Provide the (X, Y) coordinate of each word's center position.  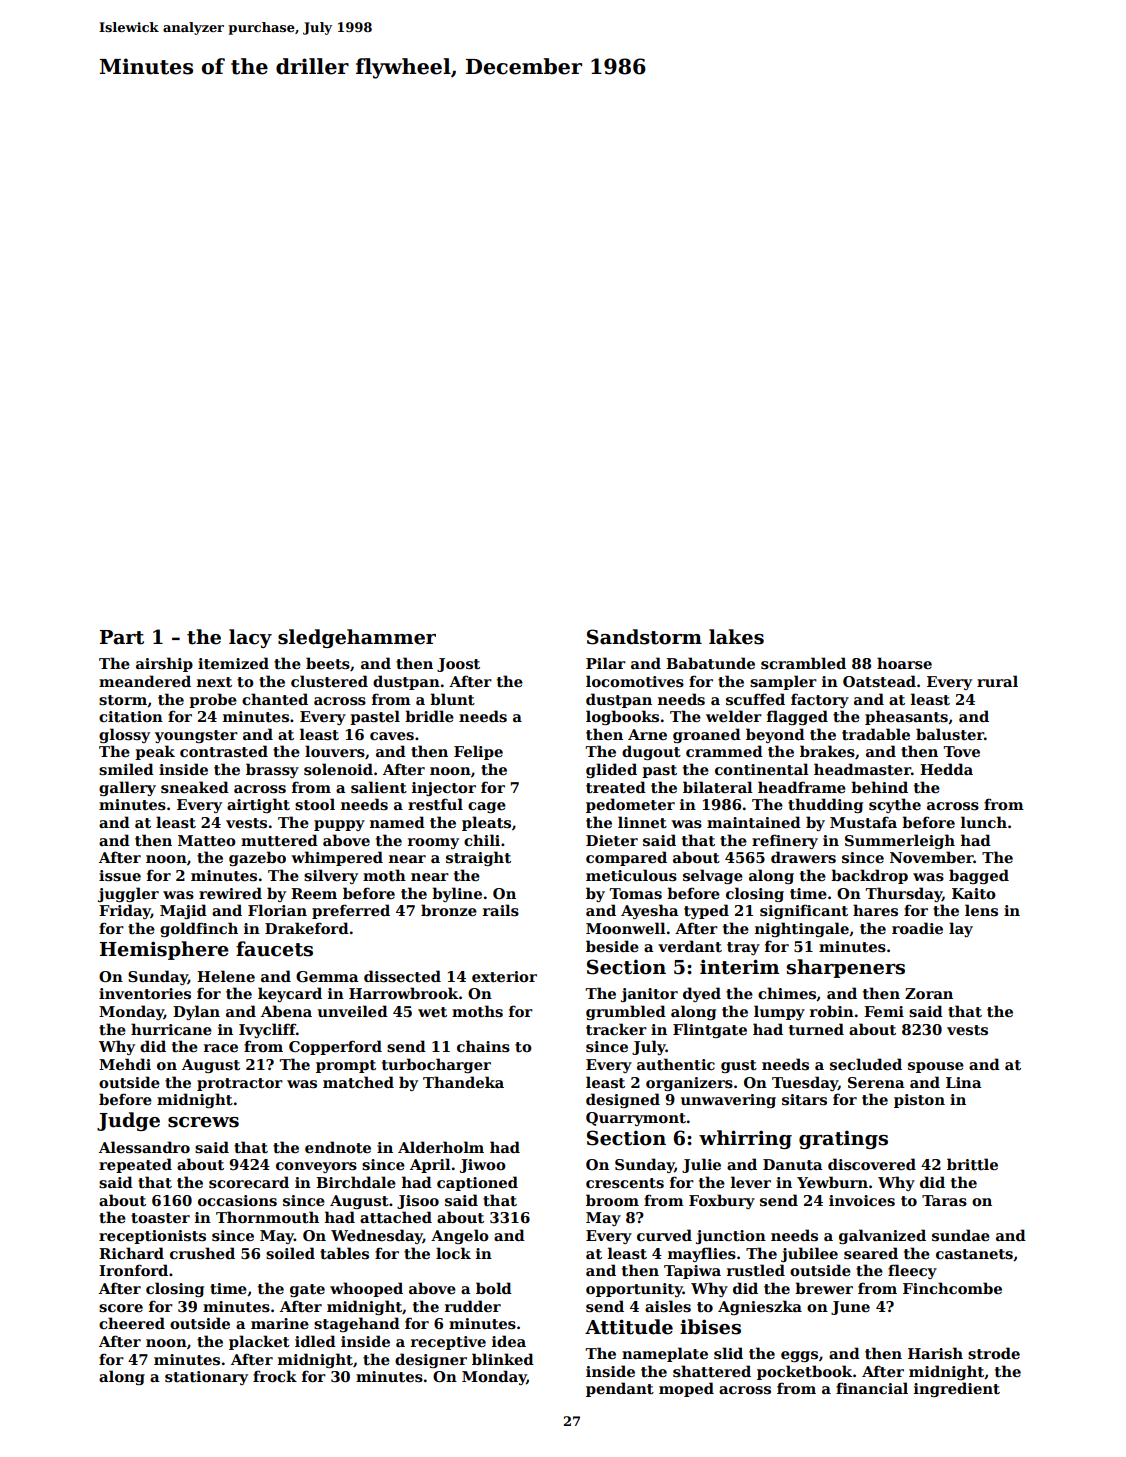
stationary (206, 1378)
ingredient (957, 1389)
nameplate (665, 1354)
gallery (127, 788)
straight (478, 858)
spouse (936, 1067)
